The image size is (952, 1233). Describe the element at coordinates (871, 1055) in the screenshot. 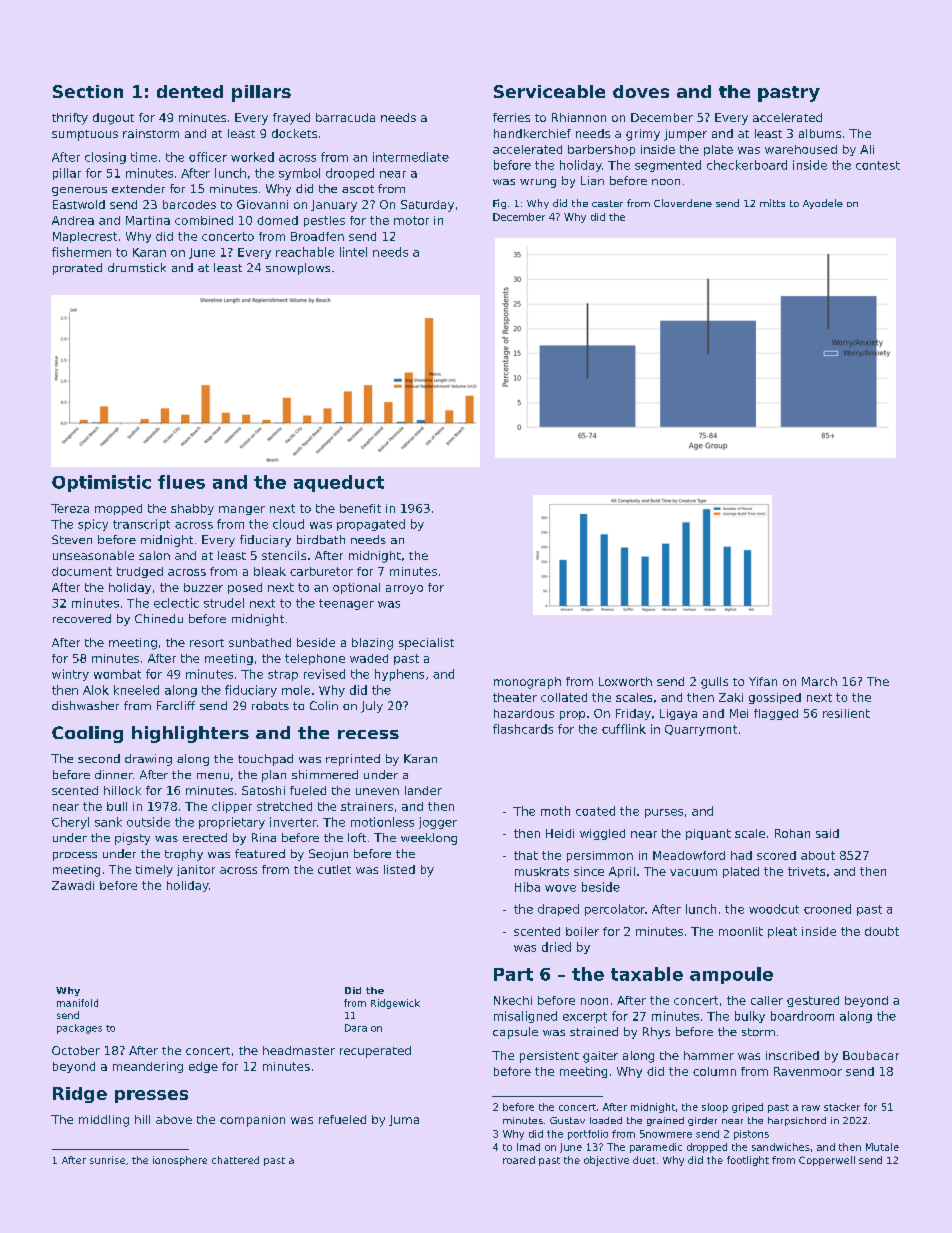

I see `Boubacar` at that location.
